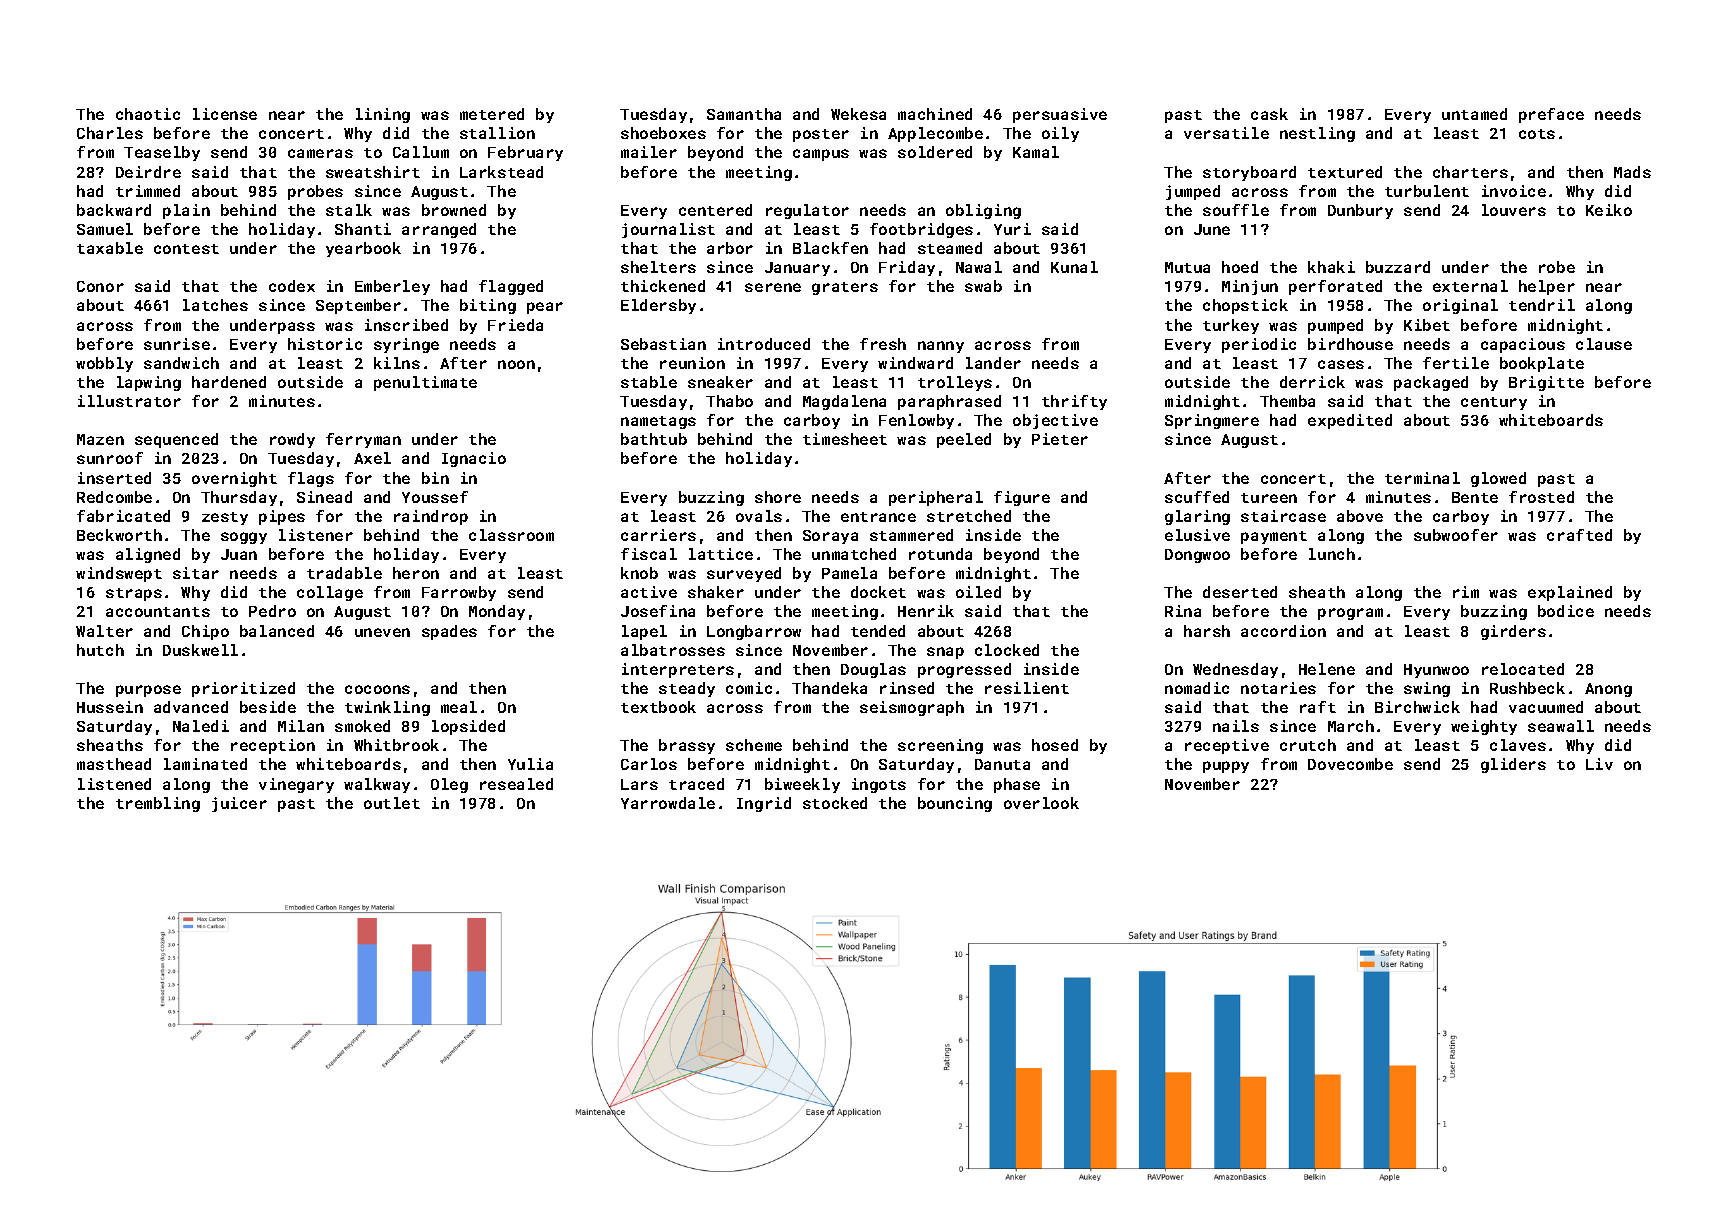  I want to click on regulator, so click(807, 211).
